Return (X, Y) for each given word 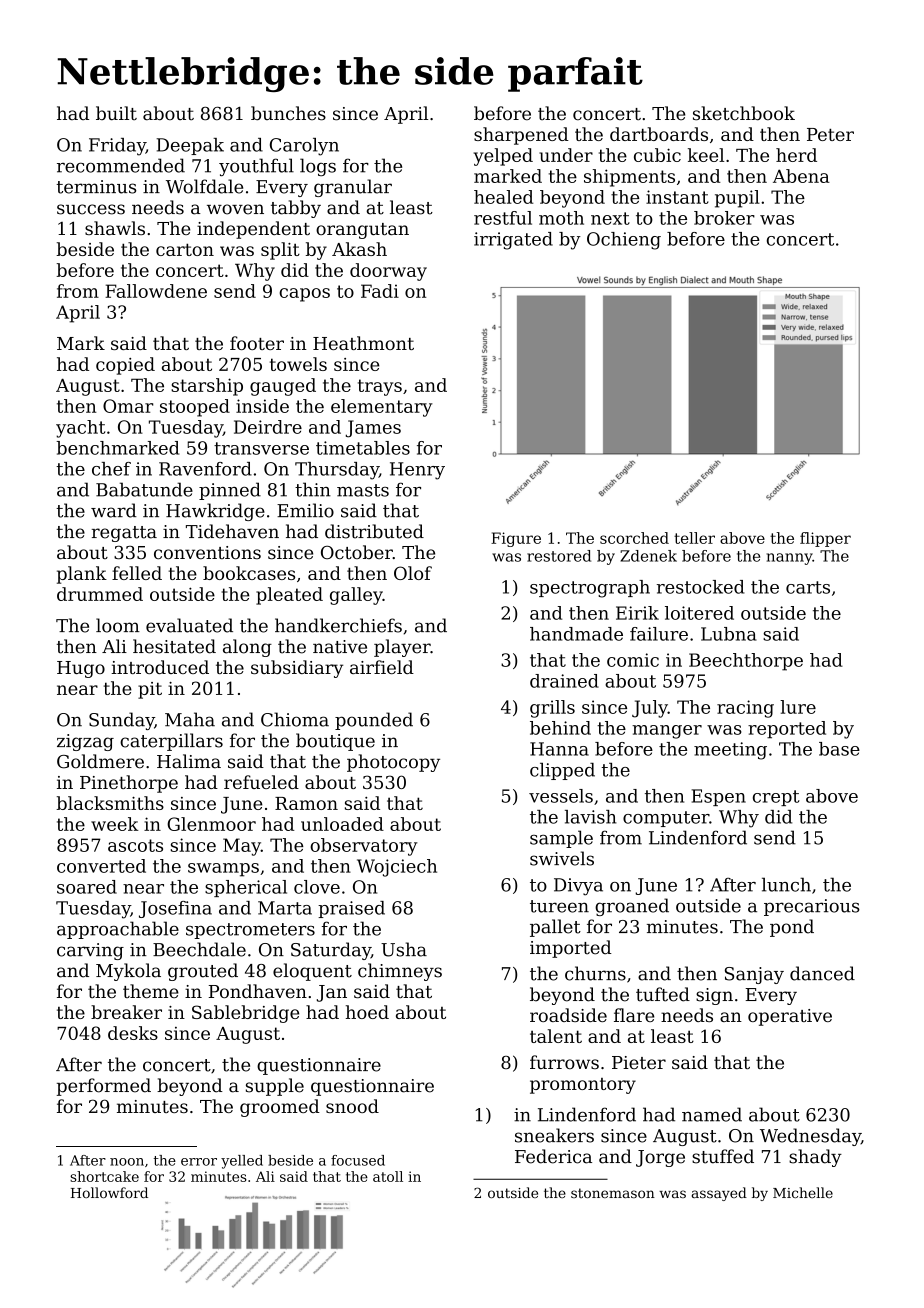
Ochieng (624, 241)
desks (133, 1033)
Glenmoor (211, 824)
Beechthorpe (746, 662)
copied (125, 366)
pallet (555, 928)
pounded (374, 721)
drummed (100, 594)
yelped (503, 157)
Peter (830, 134)
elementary (382, 408)
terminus (96, 187)
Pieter (639, 1062)
